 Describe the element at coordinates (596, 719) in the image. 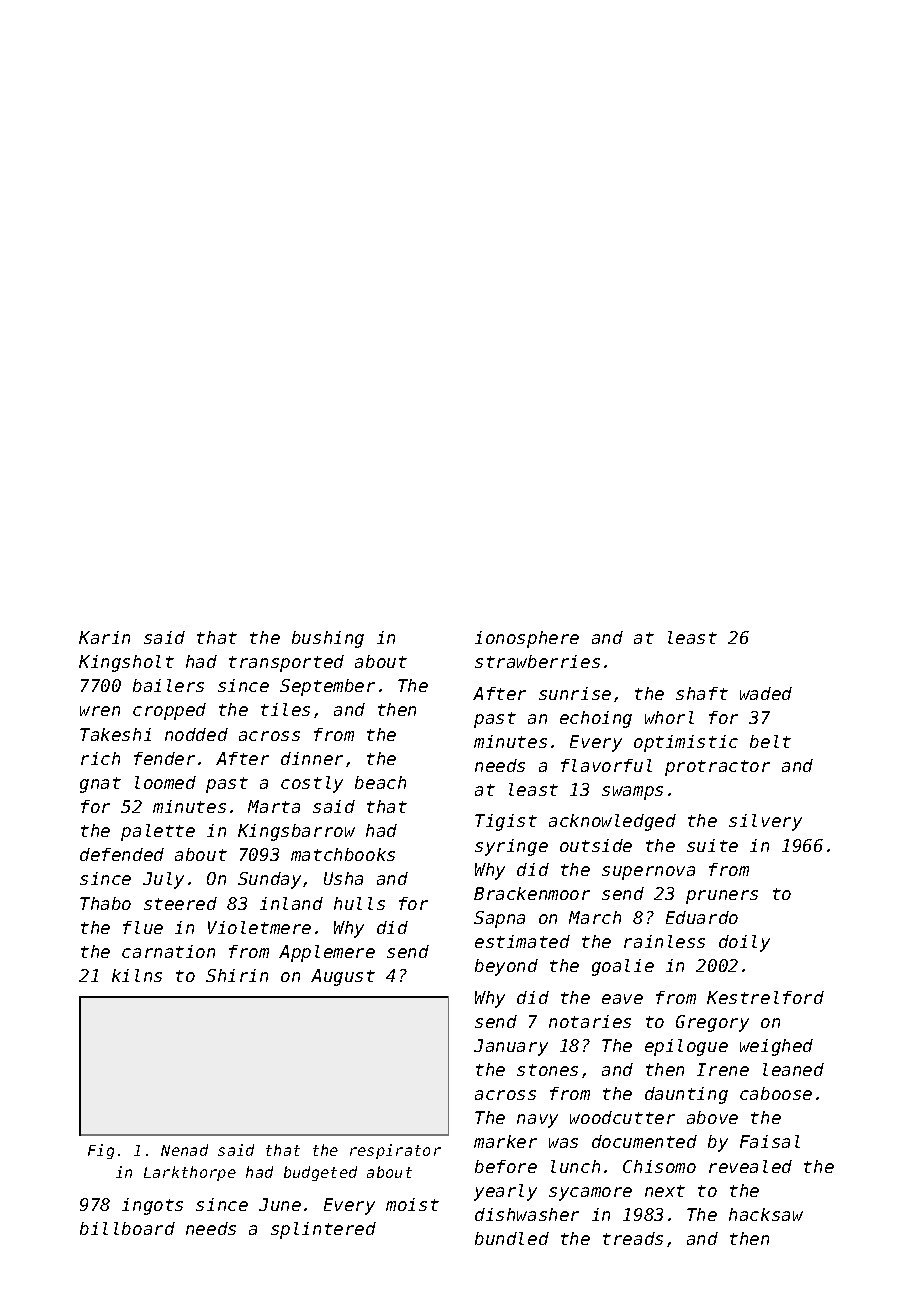

I see `echoing` at that location.
